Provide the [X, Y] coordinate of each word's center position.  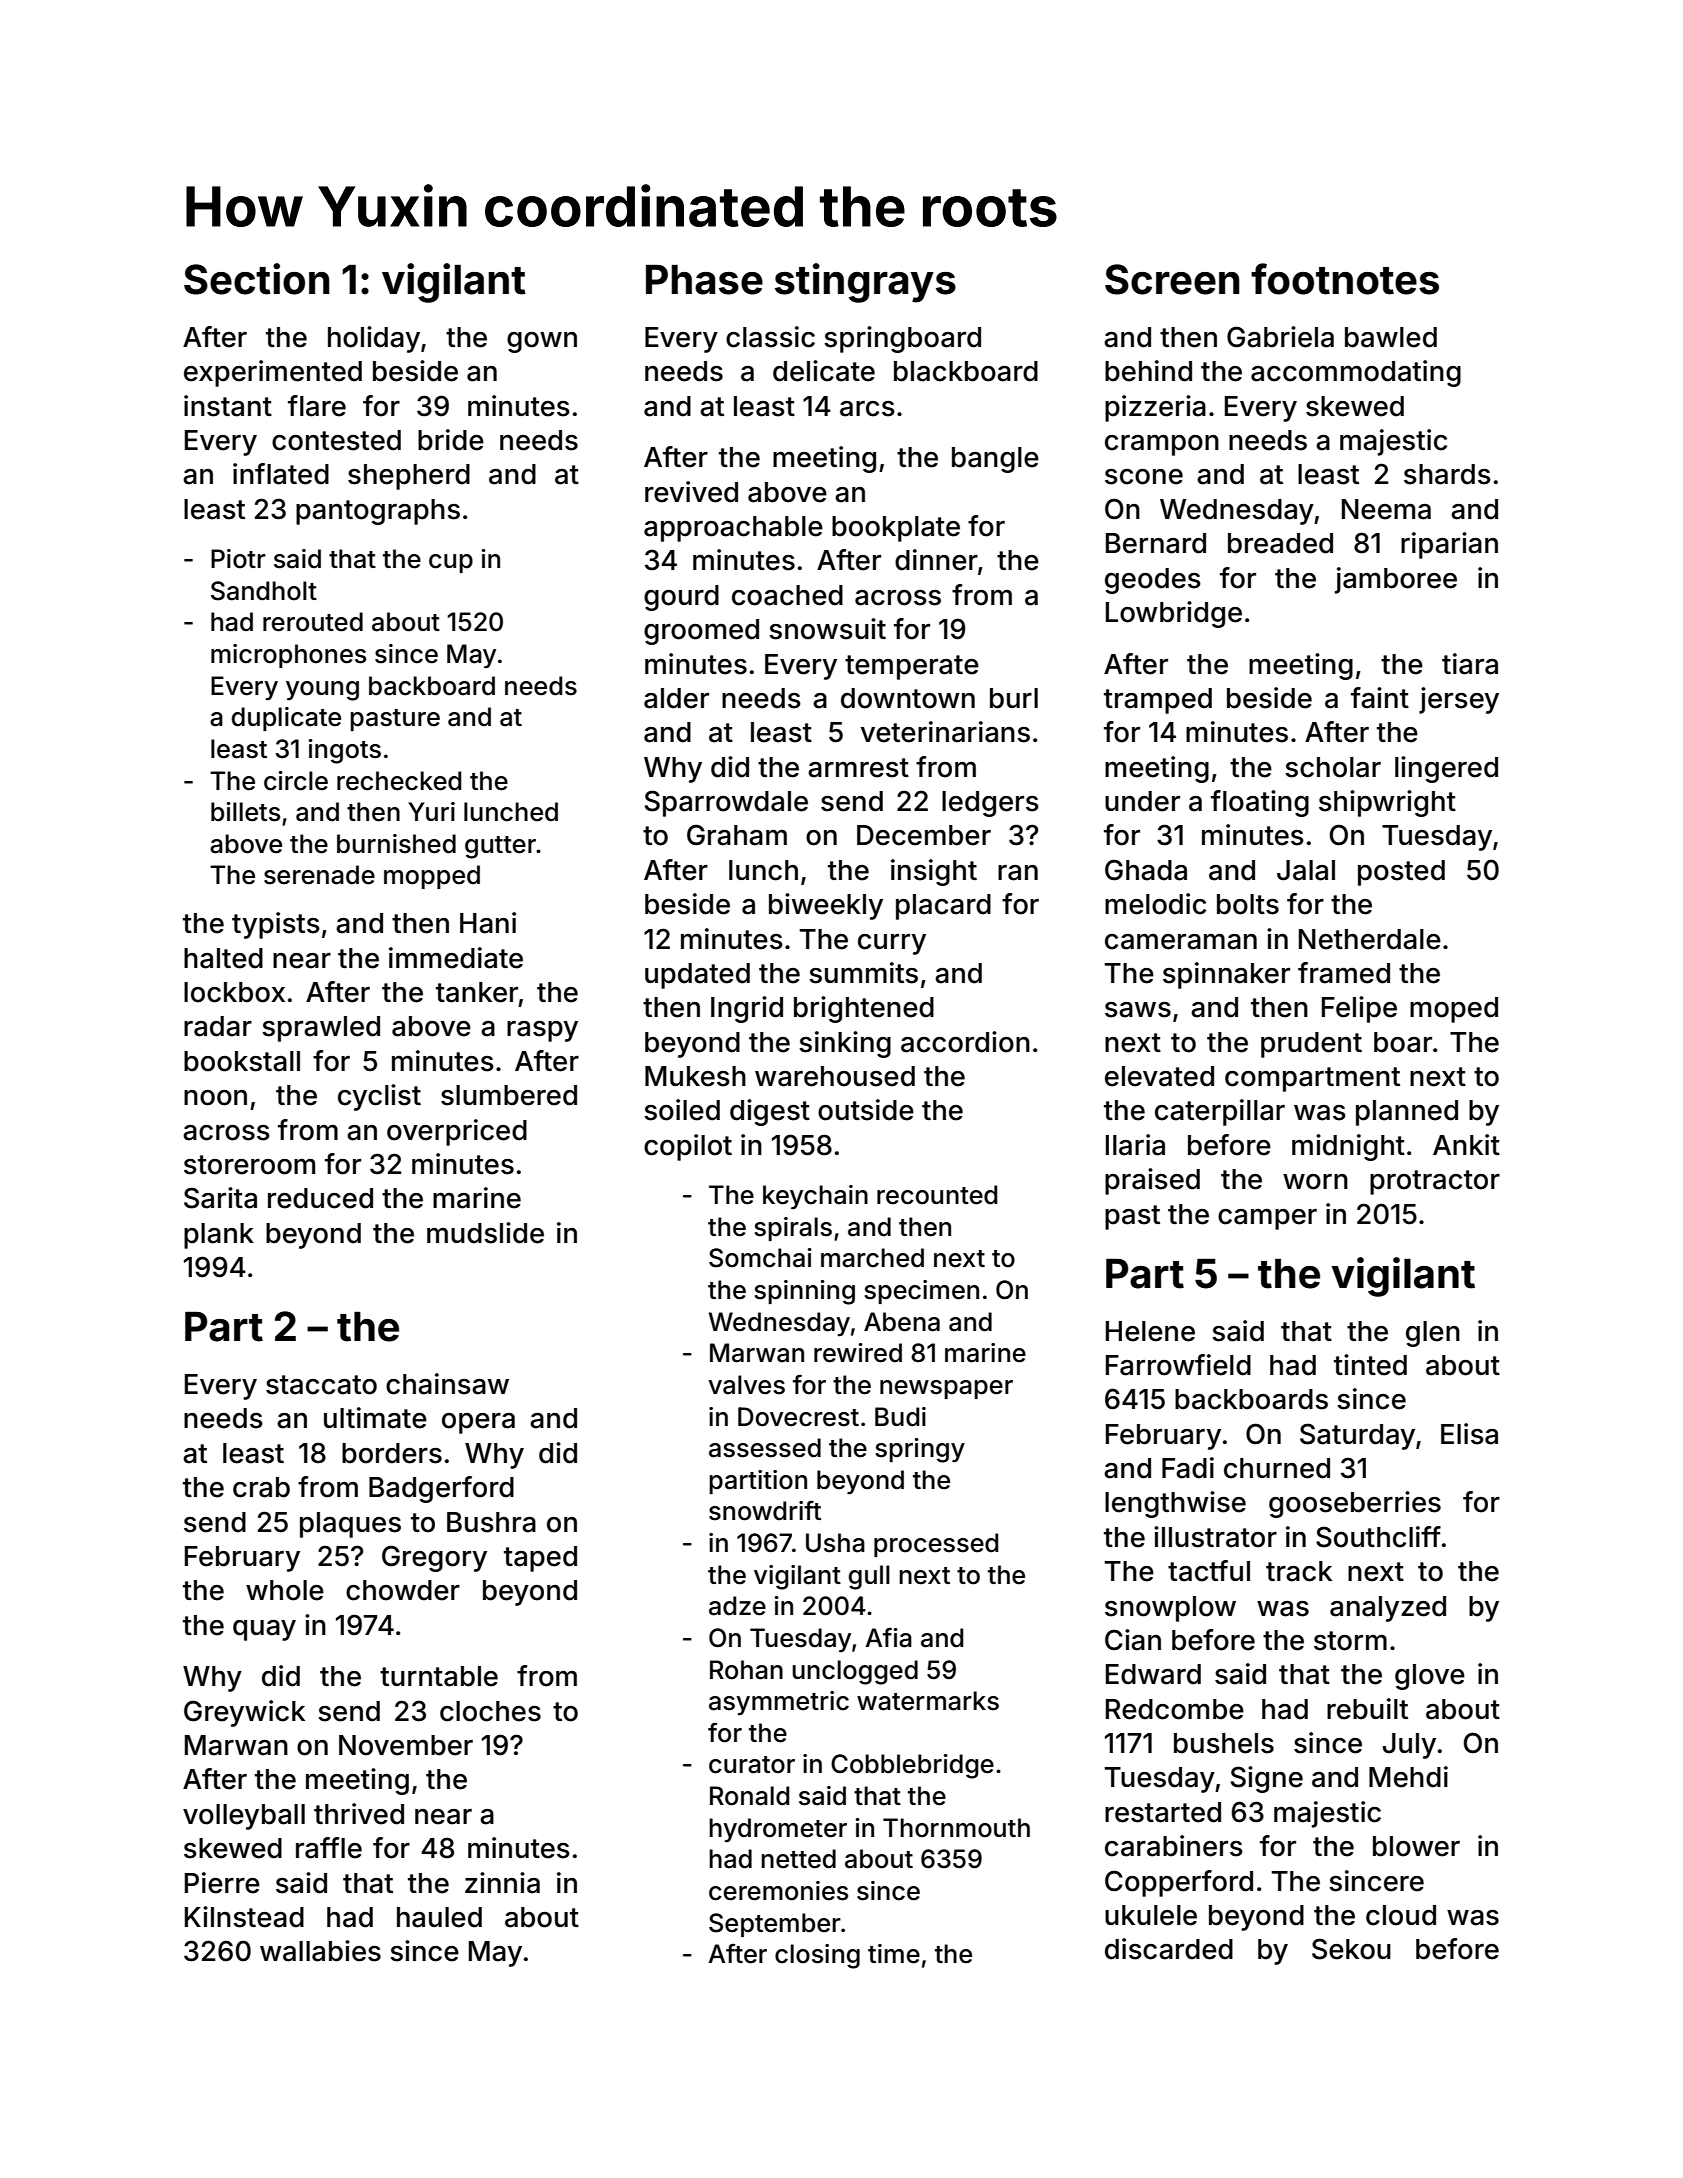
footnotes [1345, 279]
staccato [321, 1385]
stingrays [865, 283]
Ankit [1466, 1144]
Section [257, 279]
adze [737, 1606]
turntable [439, 1676]
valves [746, 1385]
